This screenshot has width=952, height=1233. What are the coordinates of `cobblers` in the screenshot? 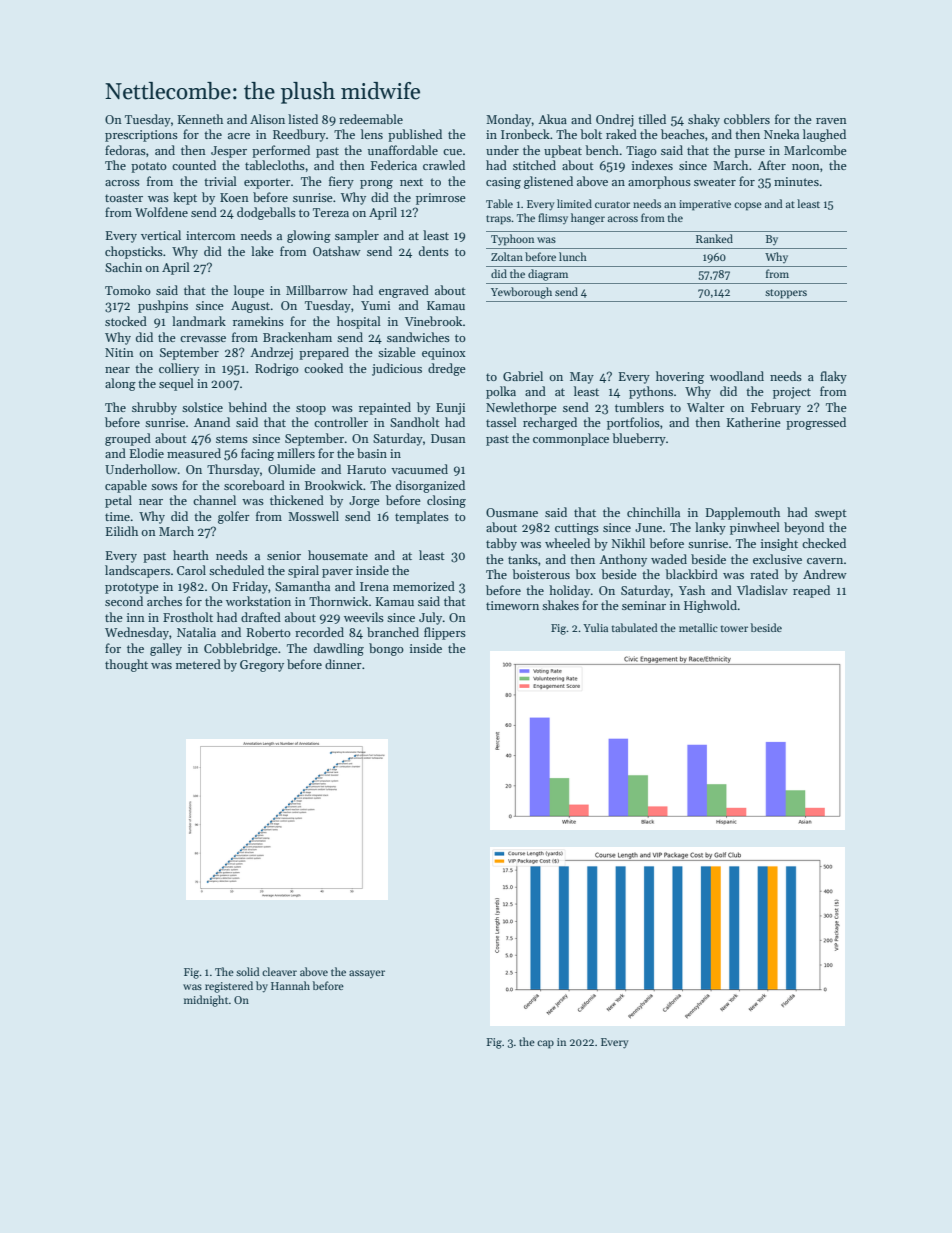 It's located at (747, 119).
